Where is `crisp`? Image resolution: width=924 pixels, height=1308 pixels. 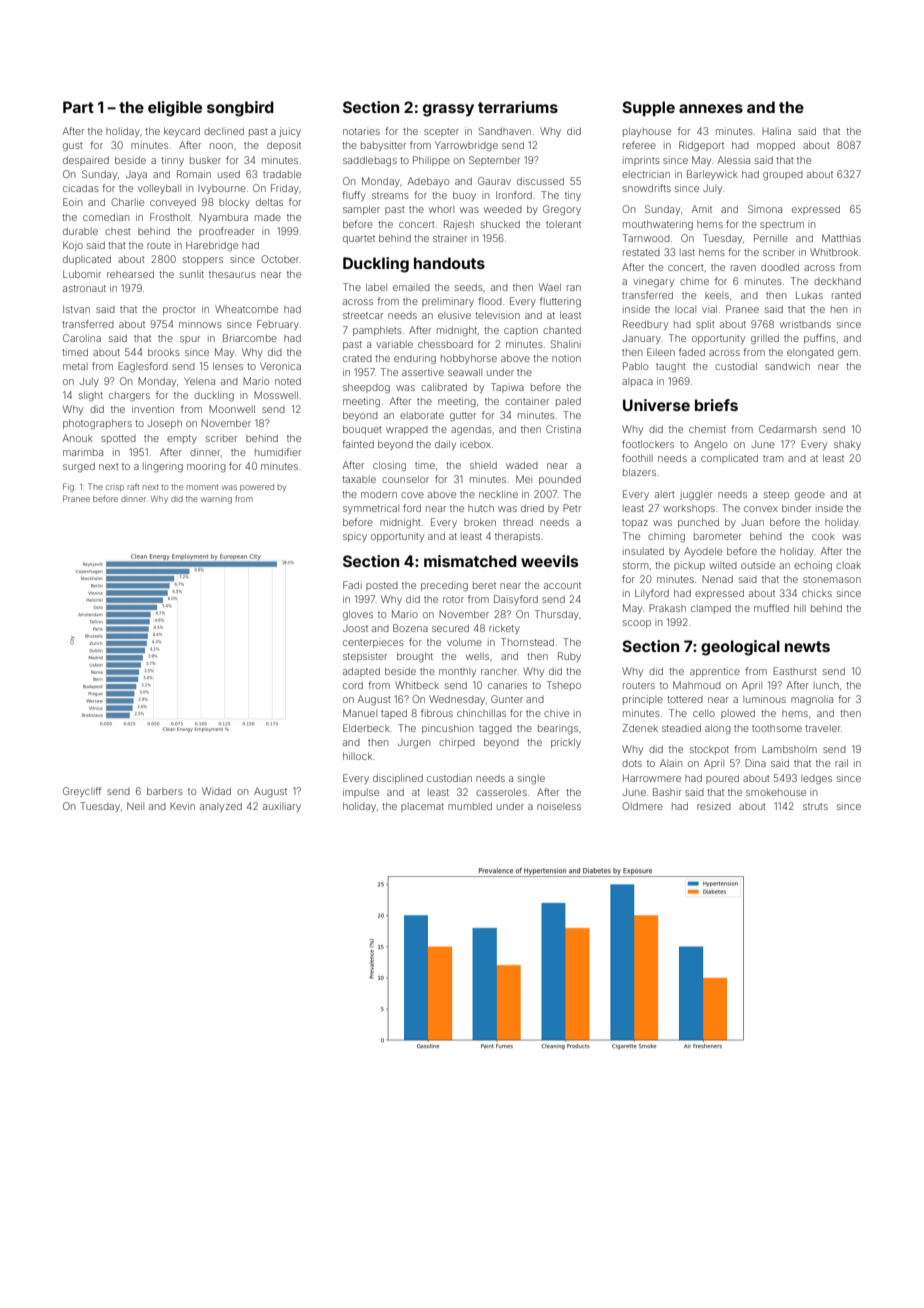
crisp is located at coordinates (115, 488).
